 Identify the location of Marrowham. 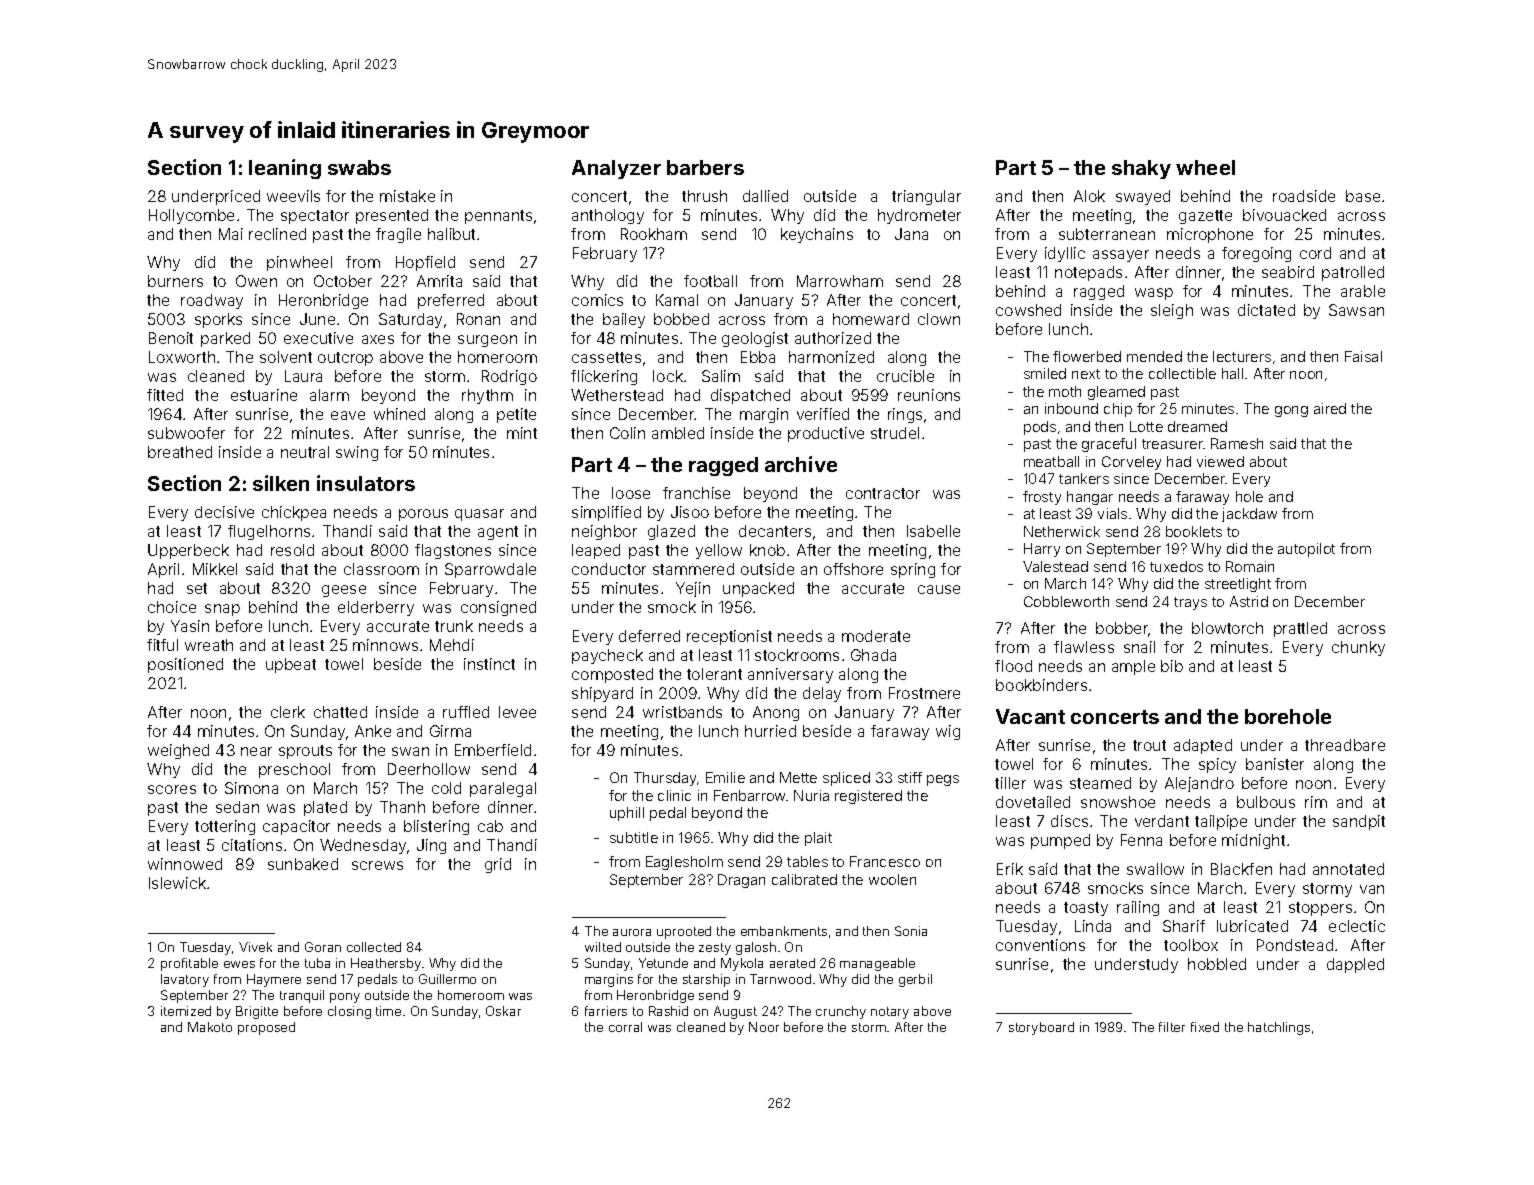
(840, 281).
